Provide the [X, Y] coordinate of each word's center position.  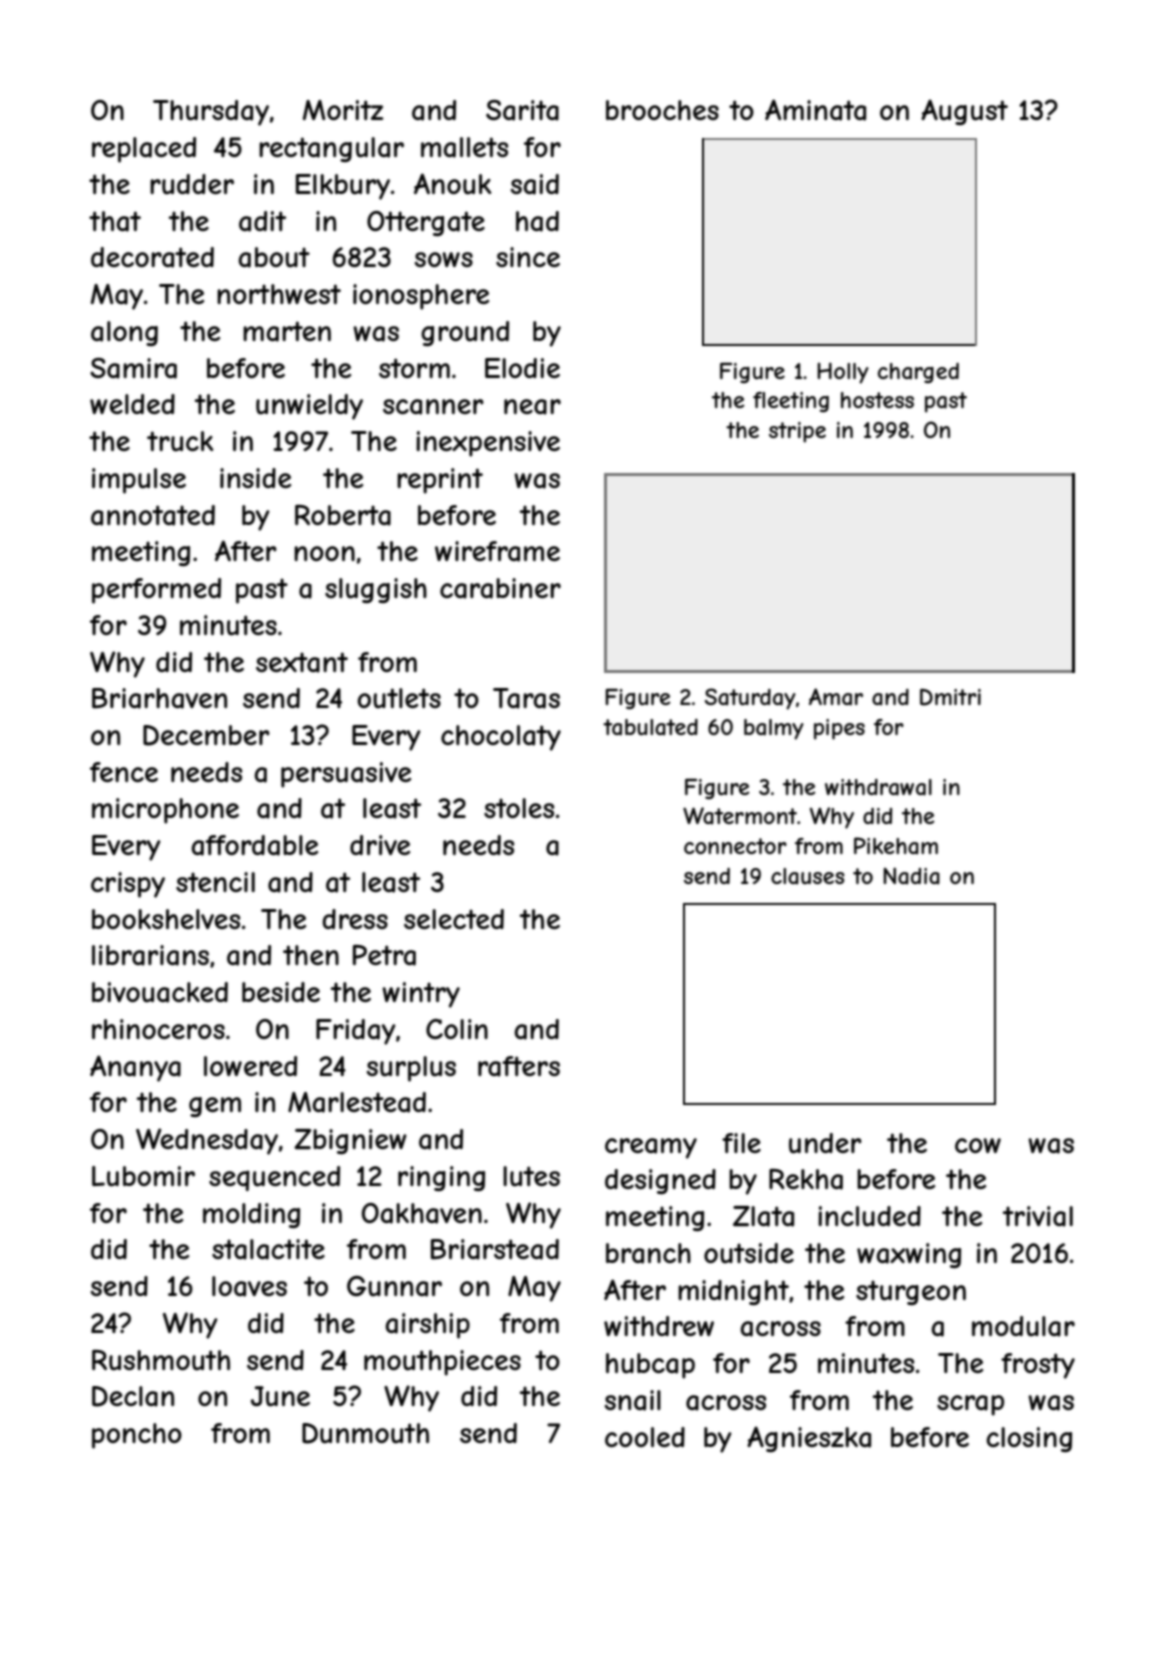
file [741, 1143]
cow [978, 1145]
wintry [421, 995]
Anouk [453, 184]
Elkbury [343, 187]
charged [918, 373]
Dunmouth [365, 1433]
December [206, 735]
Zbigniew [350, 1141]
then [311, 955]
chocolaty [501, 738]
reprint [440, 481]
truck [180, 441]
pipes [839, 729]
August [964, 112]
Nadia [911, 876]
